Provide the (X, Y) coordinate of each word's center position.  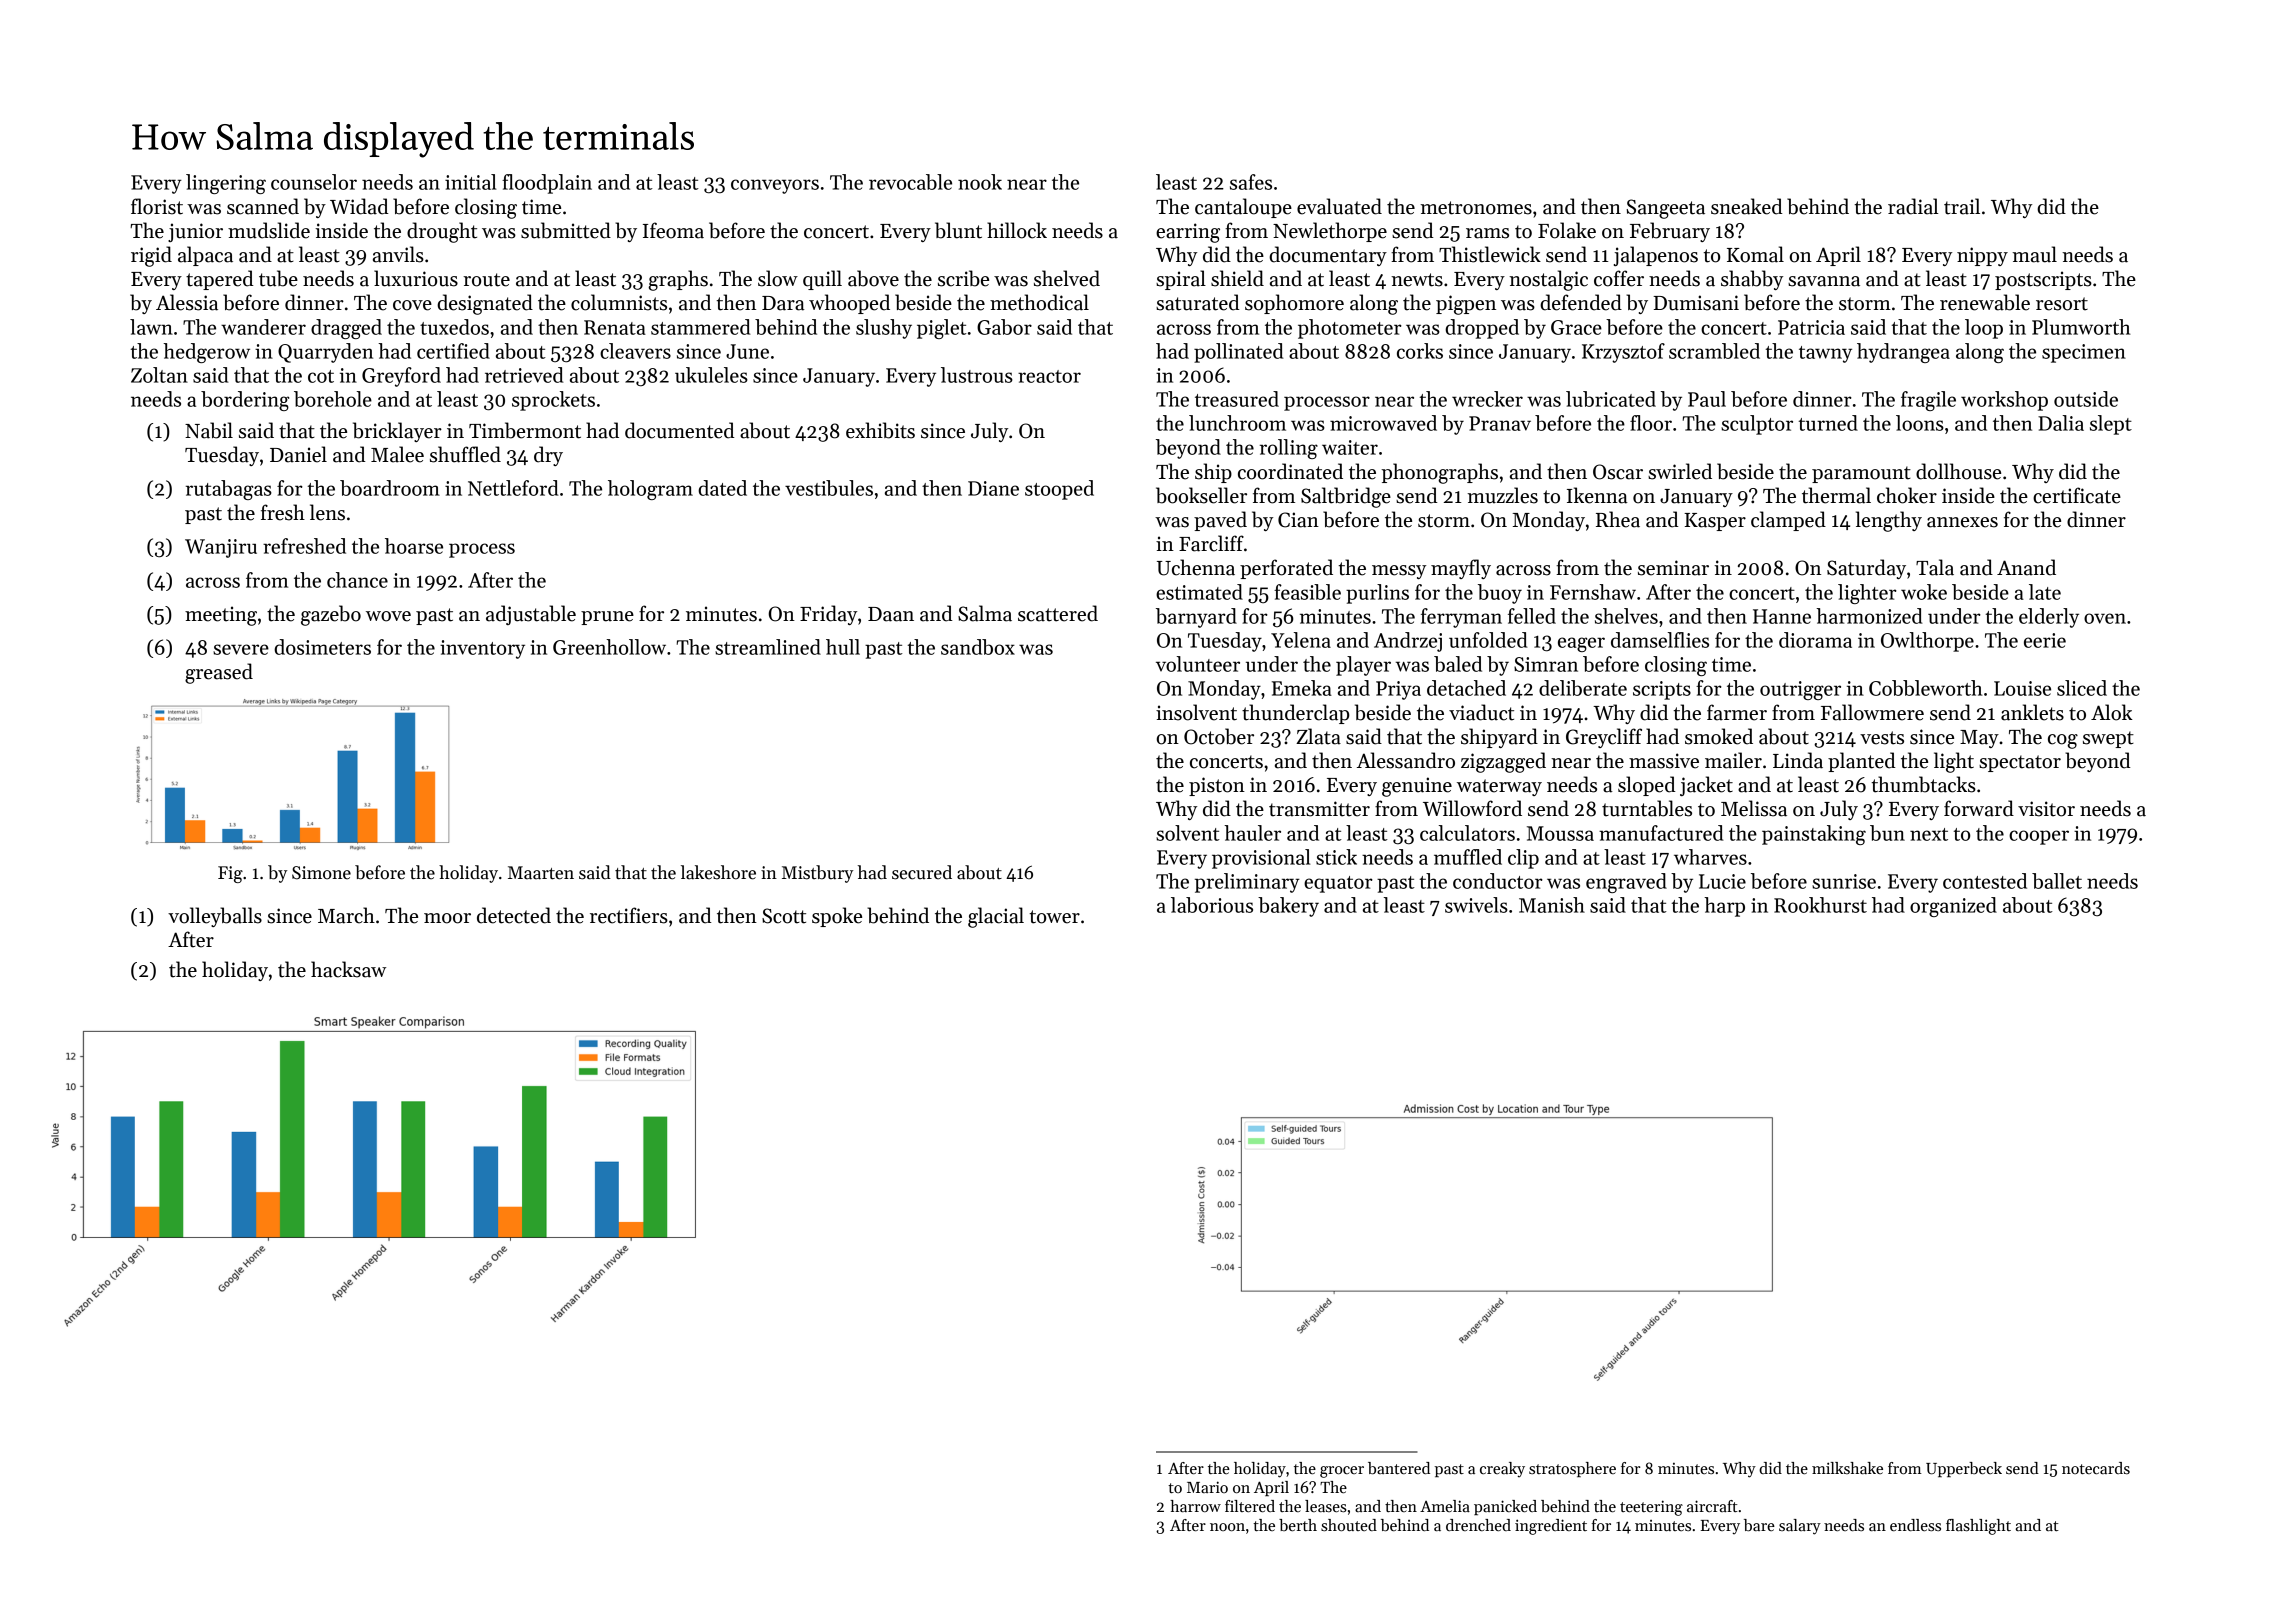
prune (607, 618)
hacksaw (348, 969)
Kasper (1715, 522)
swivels (1476, 905)
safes (1251, 182)
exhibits (880, 430)
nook (980, 182)
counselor (314, 182)
